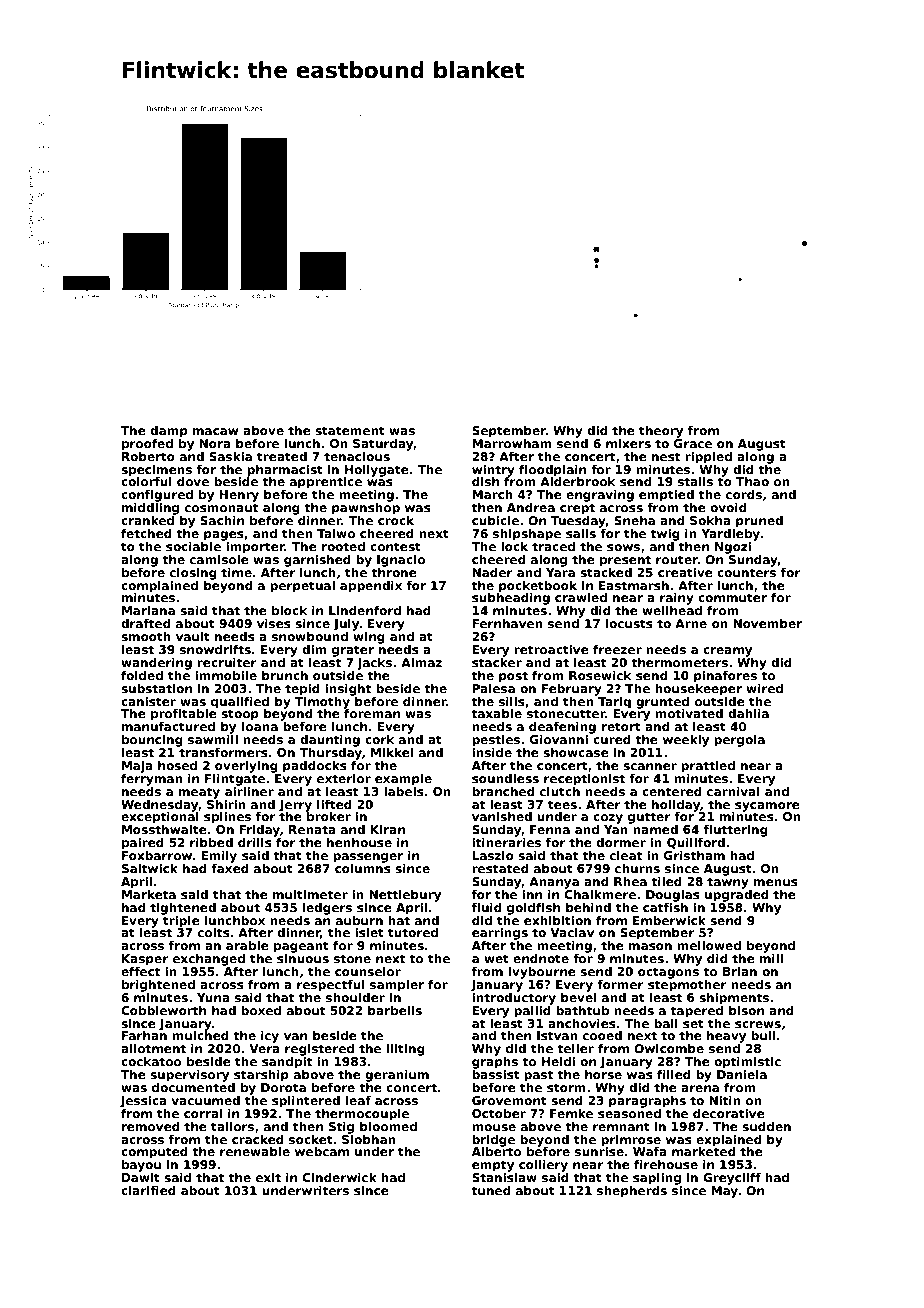 This page has height=1308, width=924. I want to click on daunting, so click(330, 741).
